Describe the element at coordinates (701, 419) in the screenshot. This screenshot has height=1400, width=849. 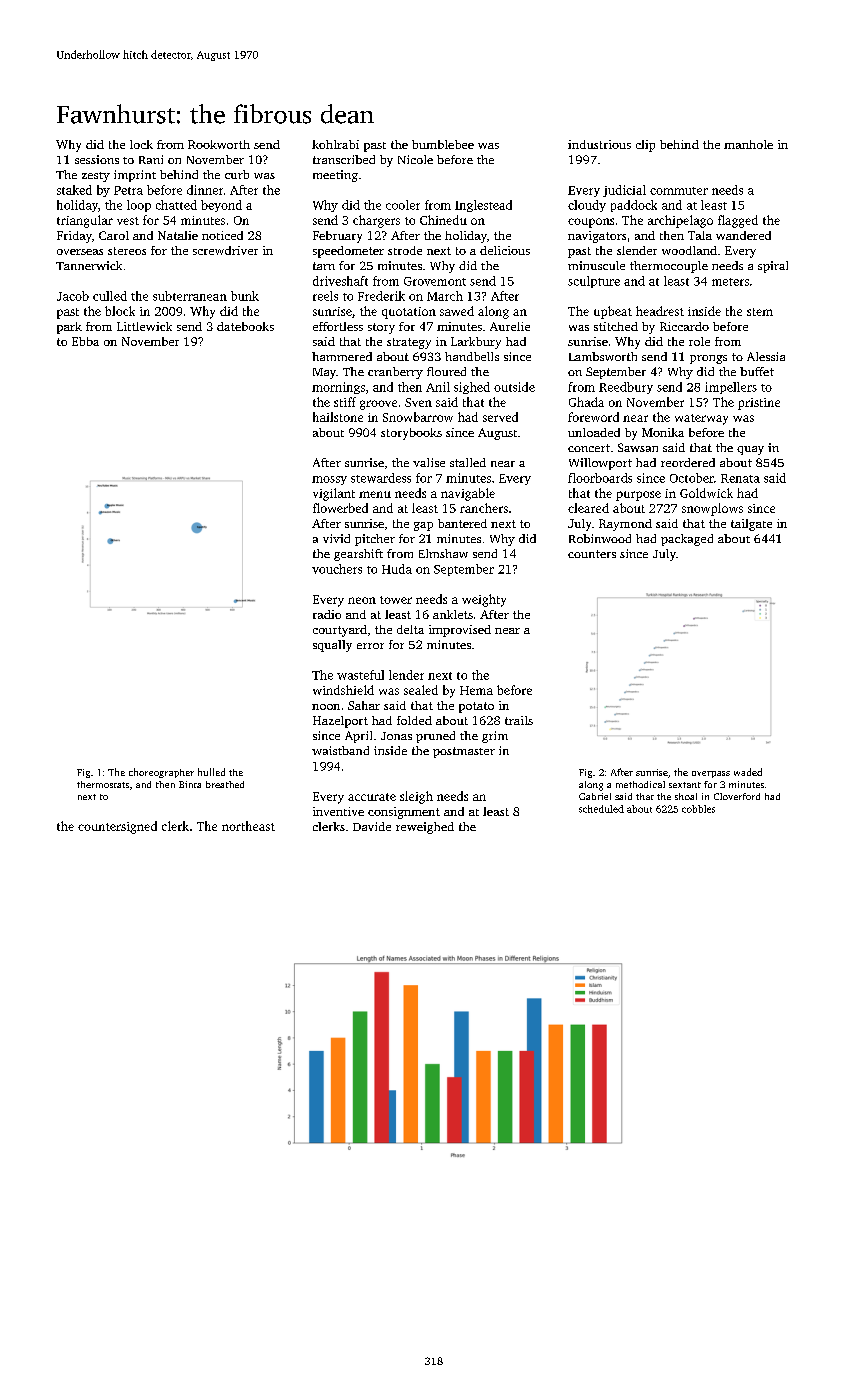
I see `waterway` at that location.
